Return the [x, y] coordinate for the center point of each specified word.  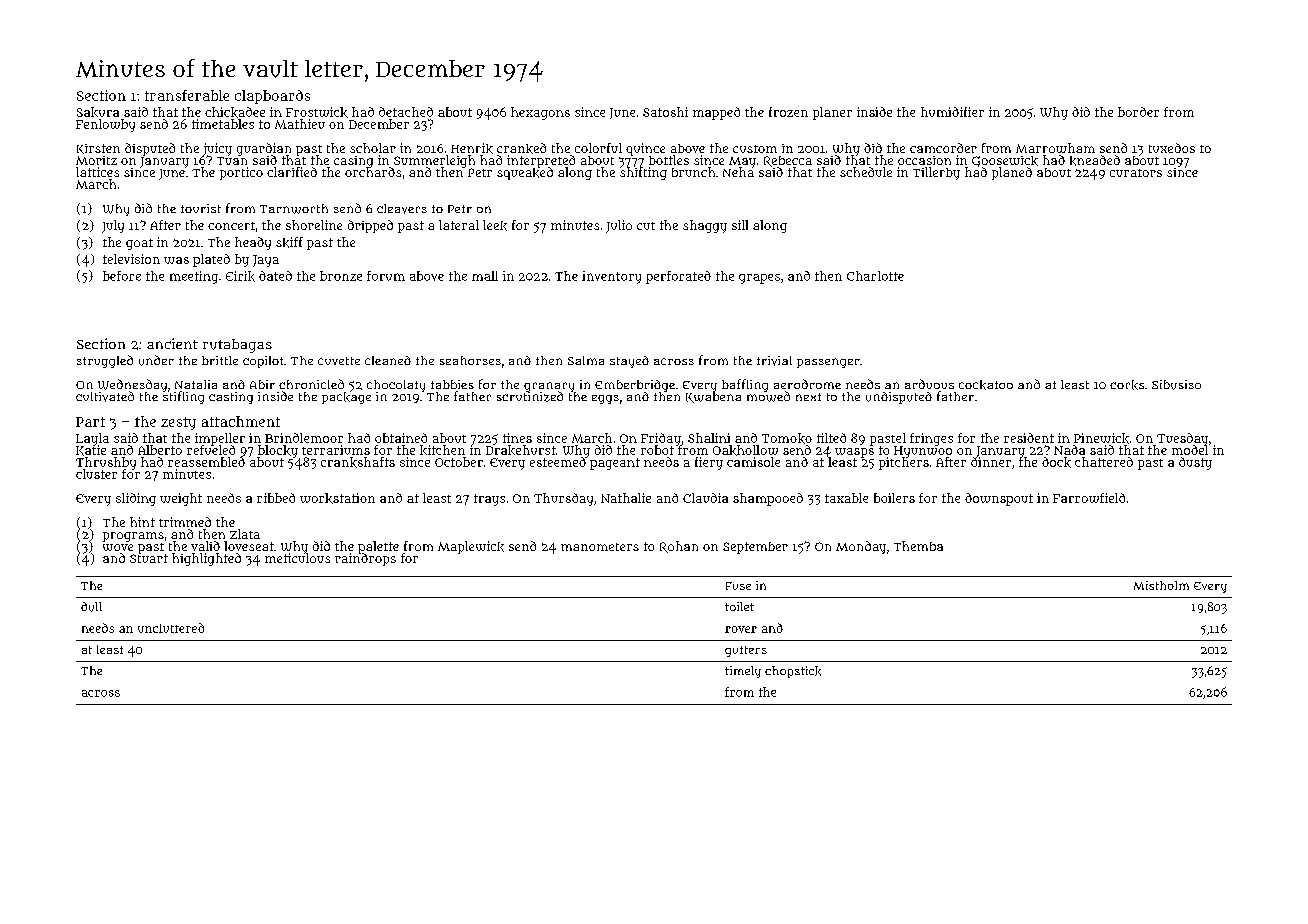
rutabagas [237, 346]
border [1138, 112]
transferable [187, 95]
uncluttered [171, 628]
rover [741, 629]
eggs [605, 399]
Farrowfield [1089, 498]
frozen [788, 112]
